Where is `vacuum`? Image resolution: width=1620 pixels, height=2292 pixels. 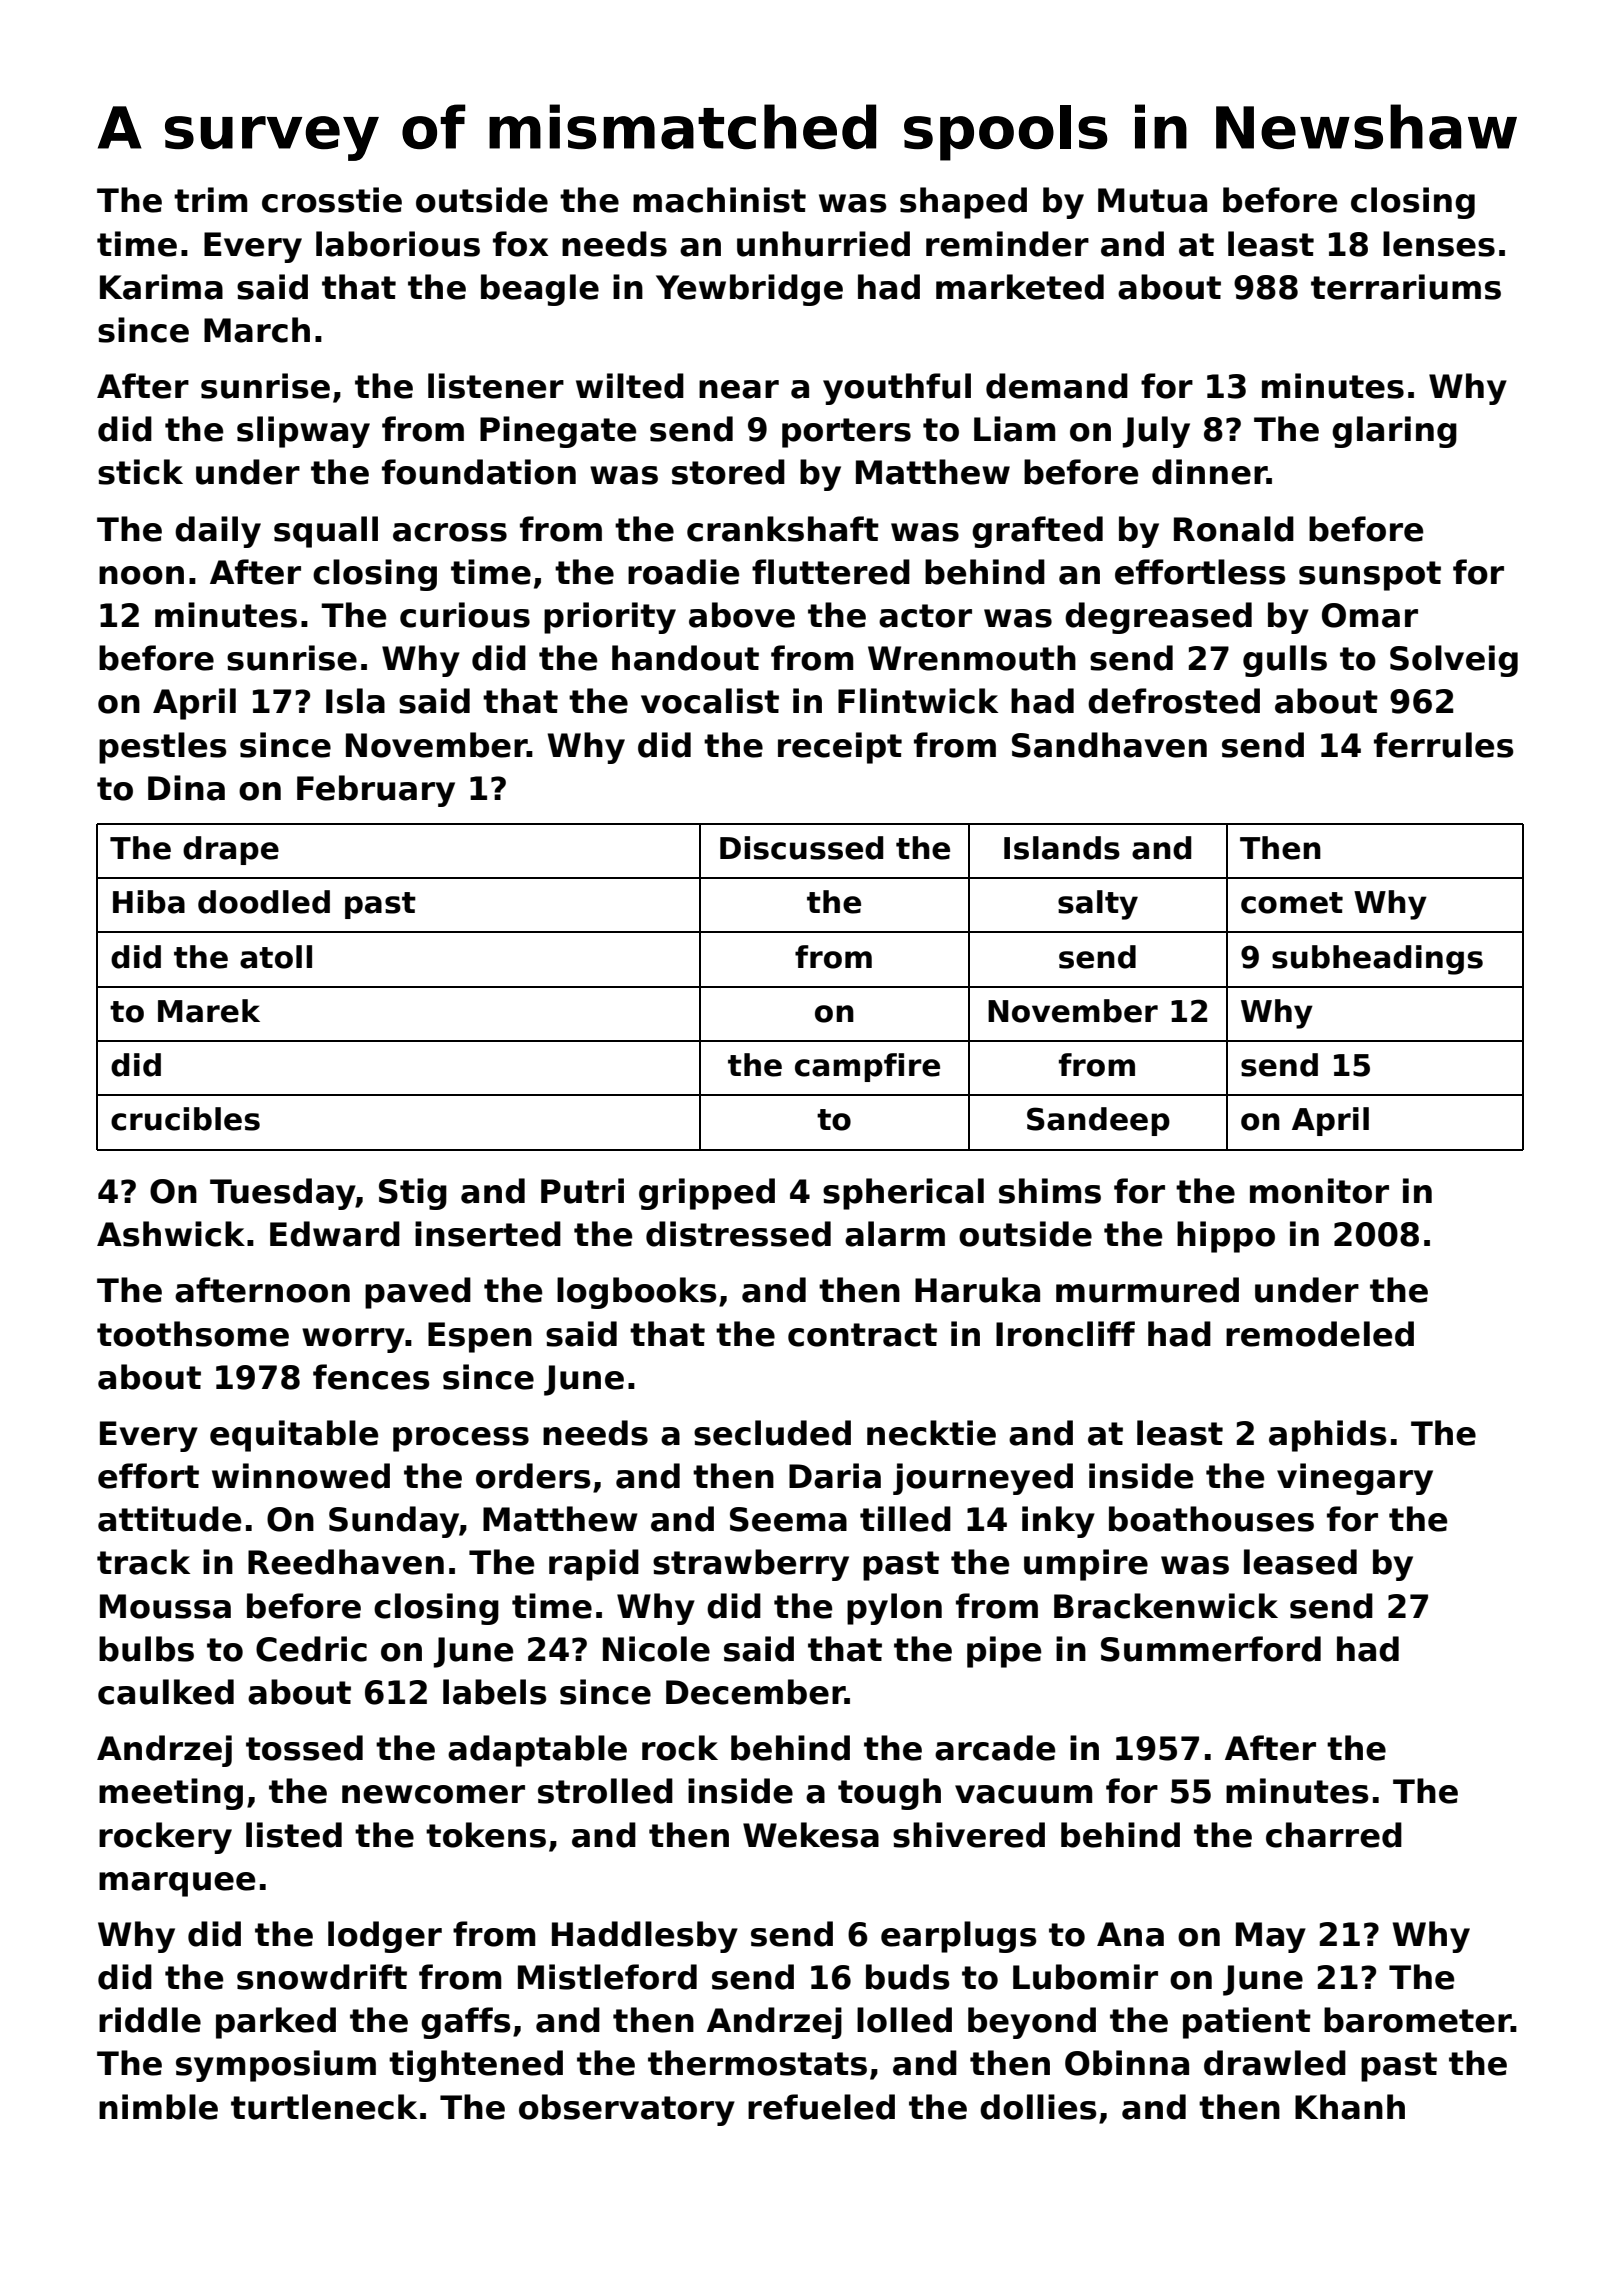
vacuum is located at coordinates (1023, 1794).
